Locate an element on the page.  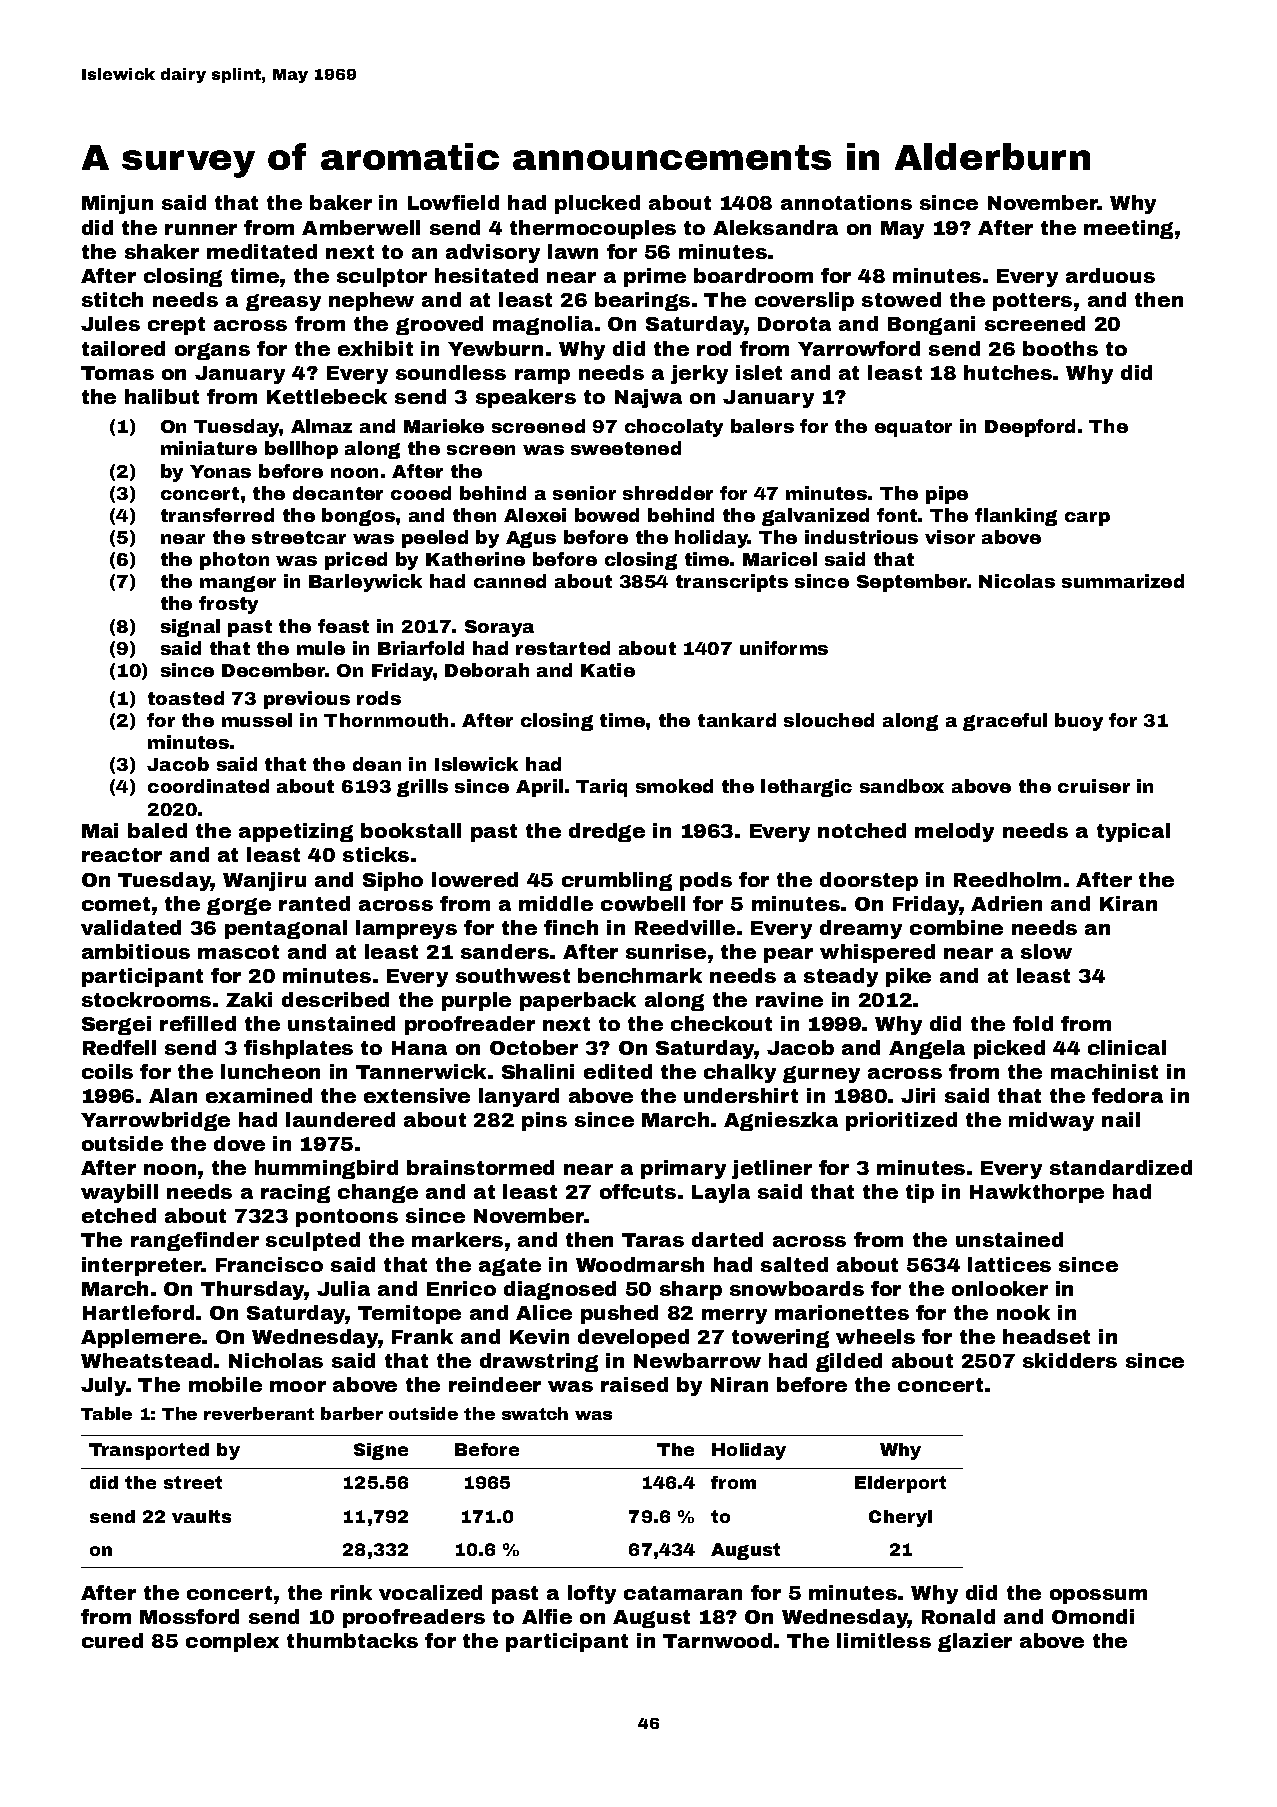
Angela is located at coordinates (927, 1049).
